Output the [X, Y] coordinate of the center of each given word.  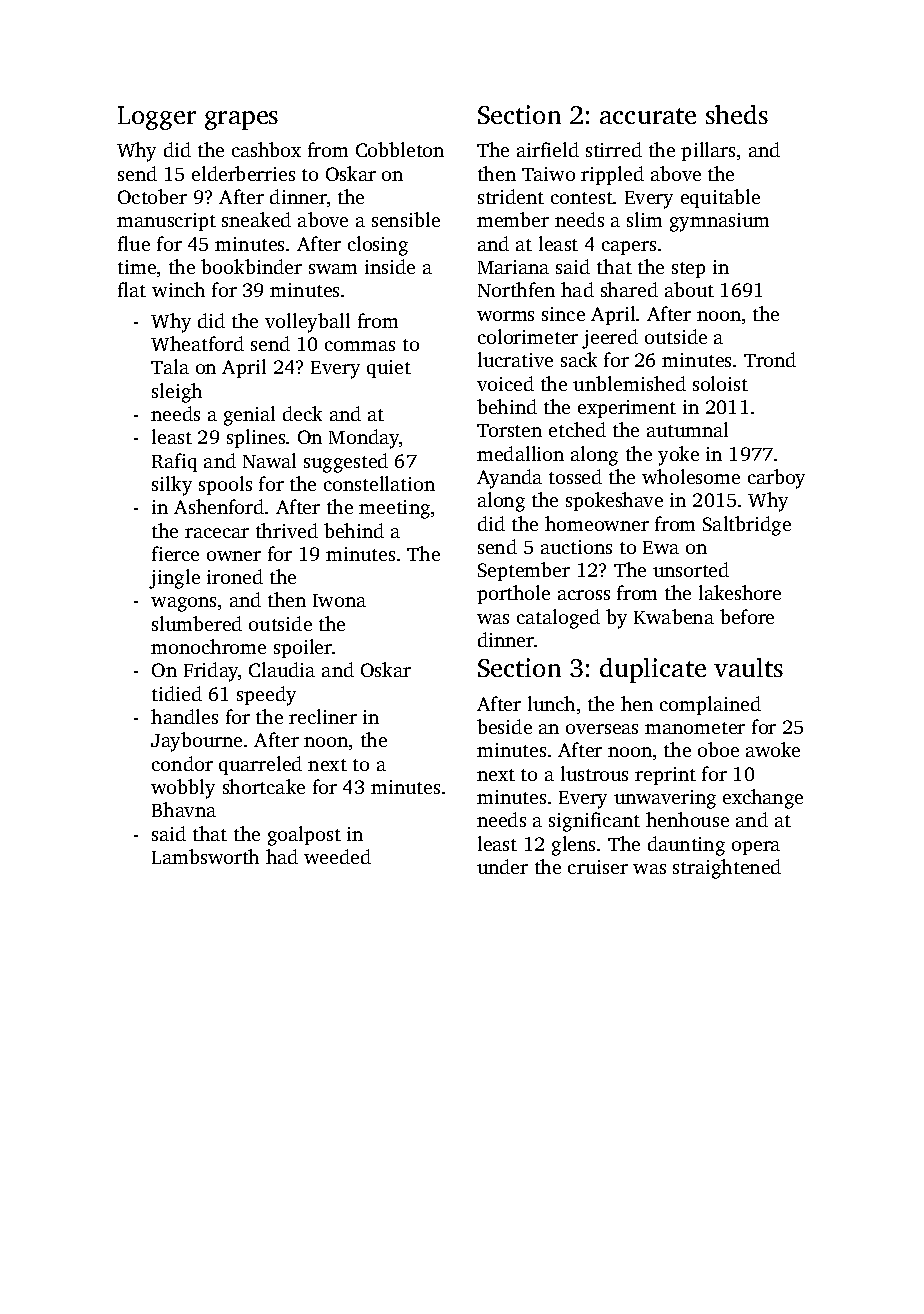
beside [504, 726]
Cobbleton [400, 149]
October [152, 196]
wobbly [183, 789]
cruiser [598, 867]
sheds [737, 114]
